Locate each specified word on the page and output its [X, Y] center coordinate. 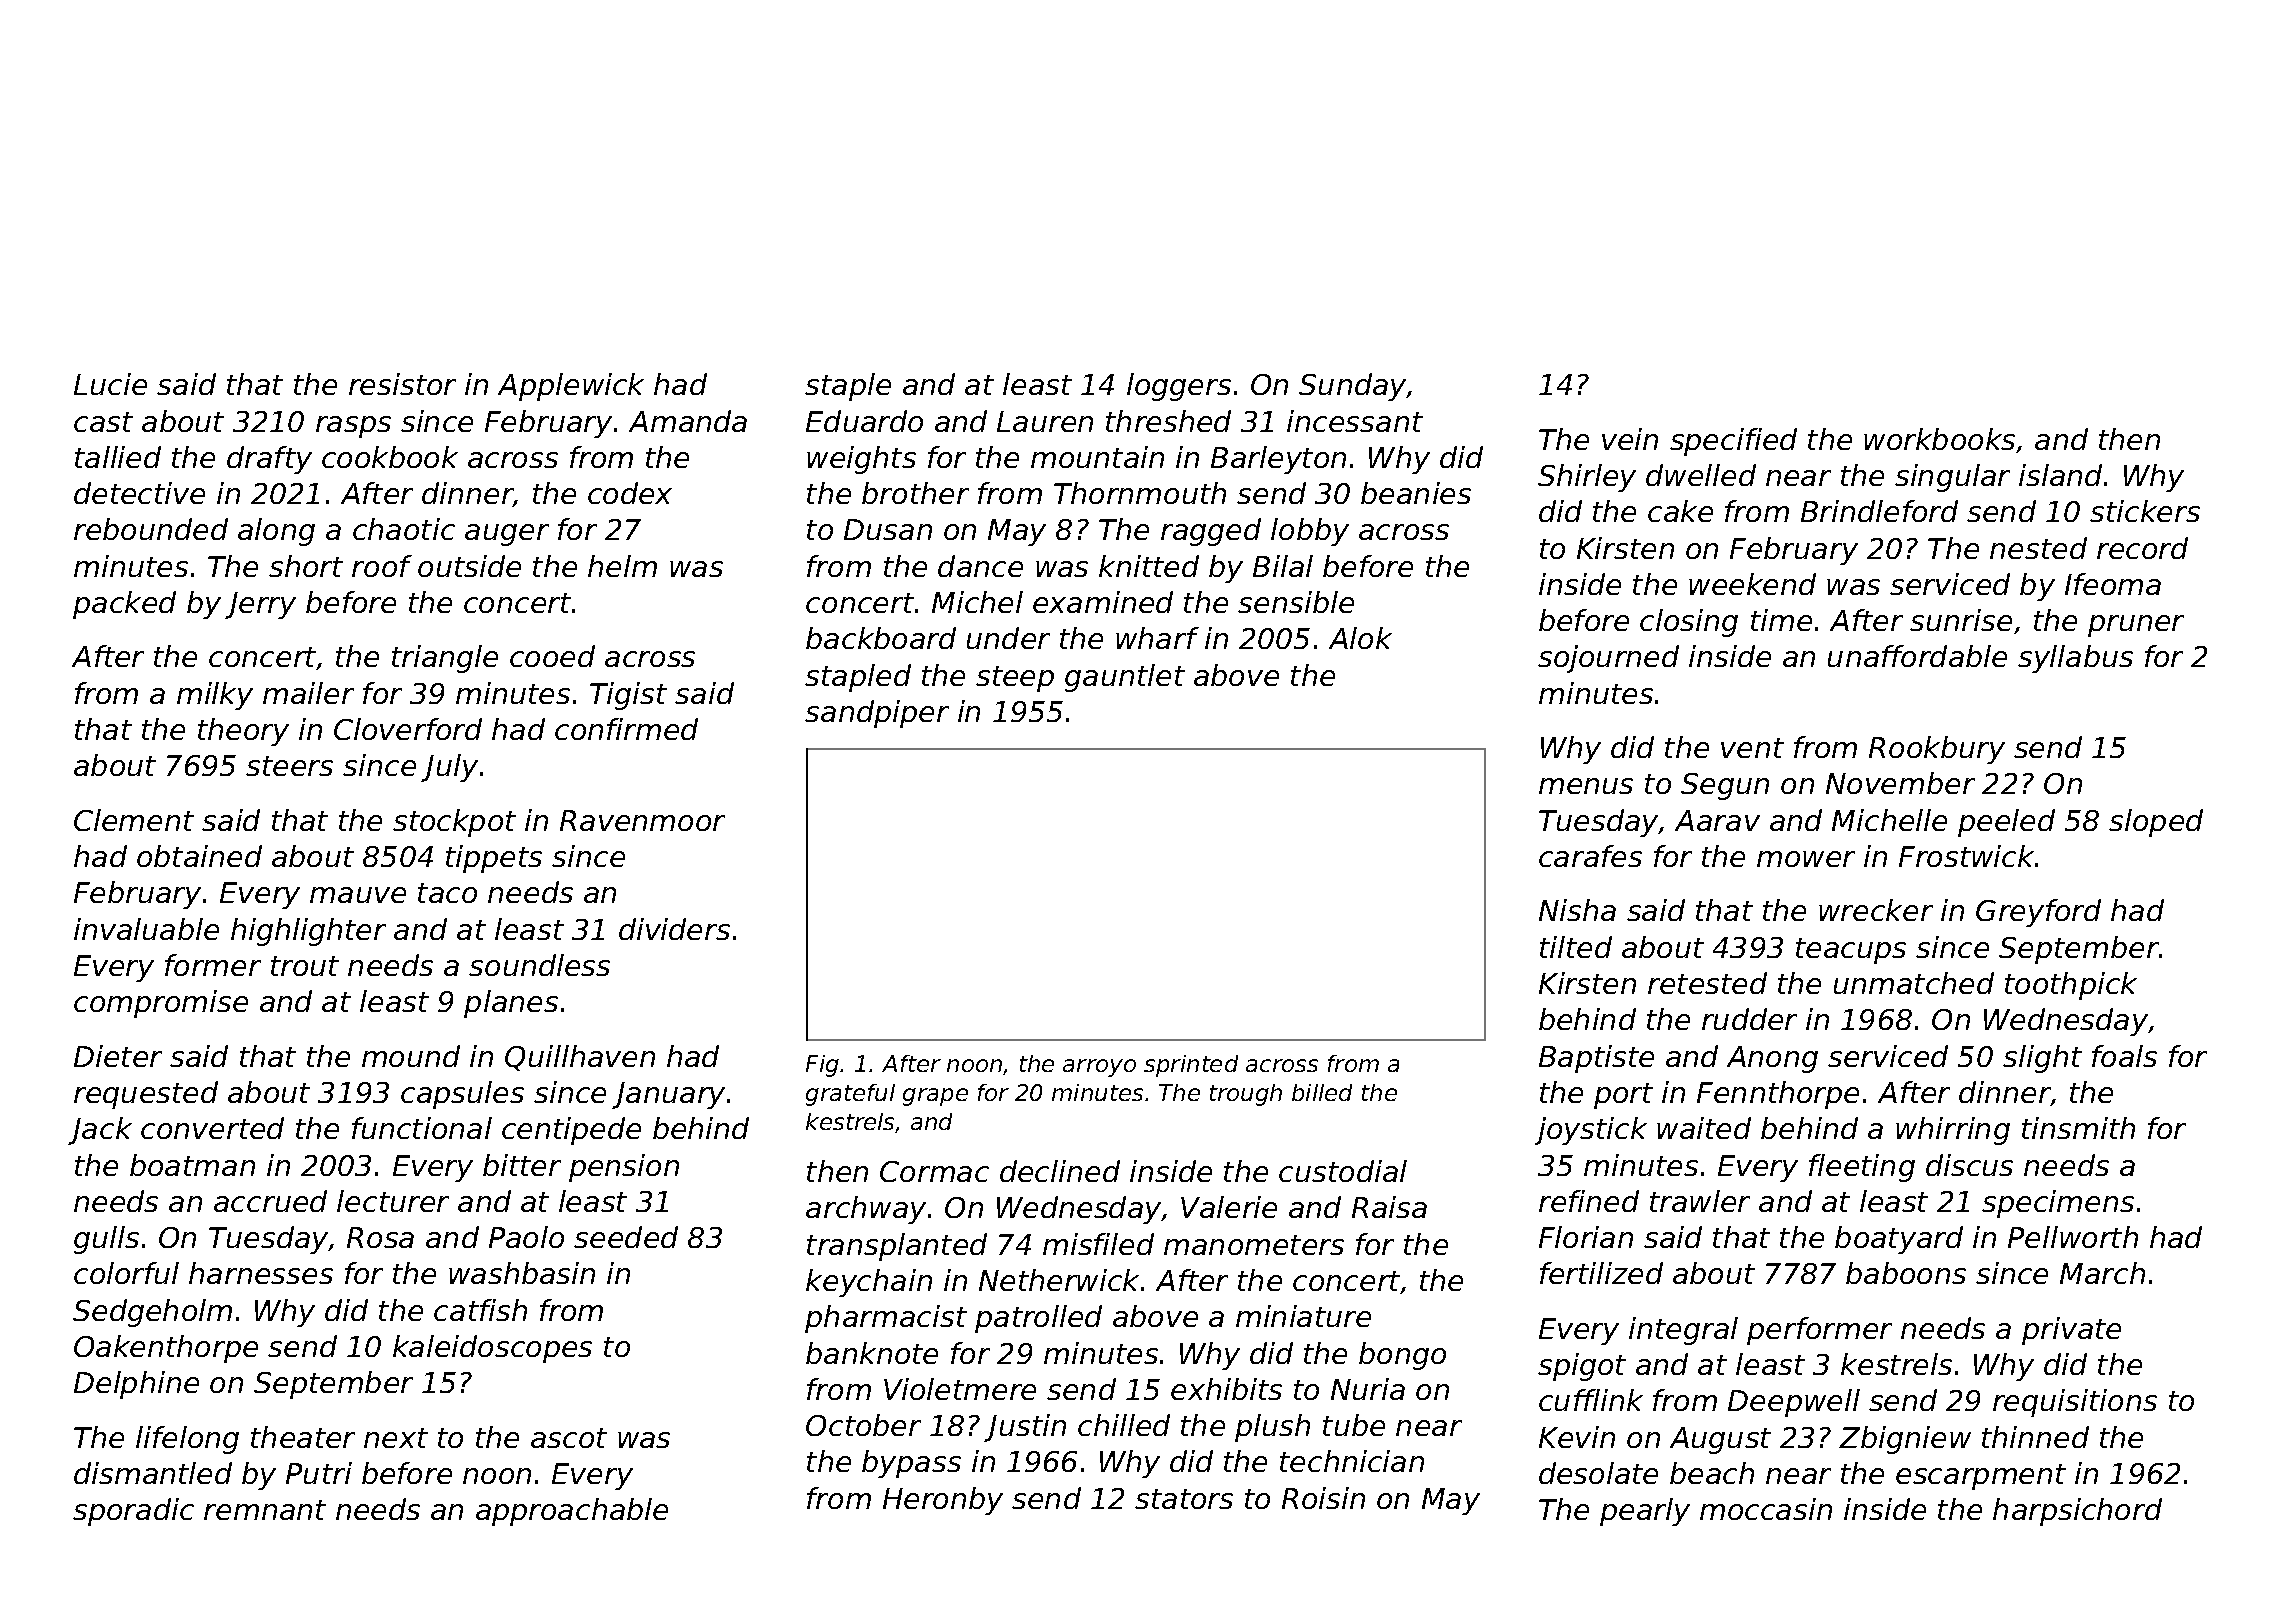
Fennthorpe [1778, 1095]
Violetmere [960, 1389]
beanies [1416, 493]
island [2060, 475]
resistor [402, 384]
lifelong [187, 1440]
